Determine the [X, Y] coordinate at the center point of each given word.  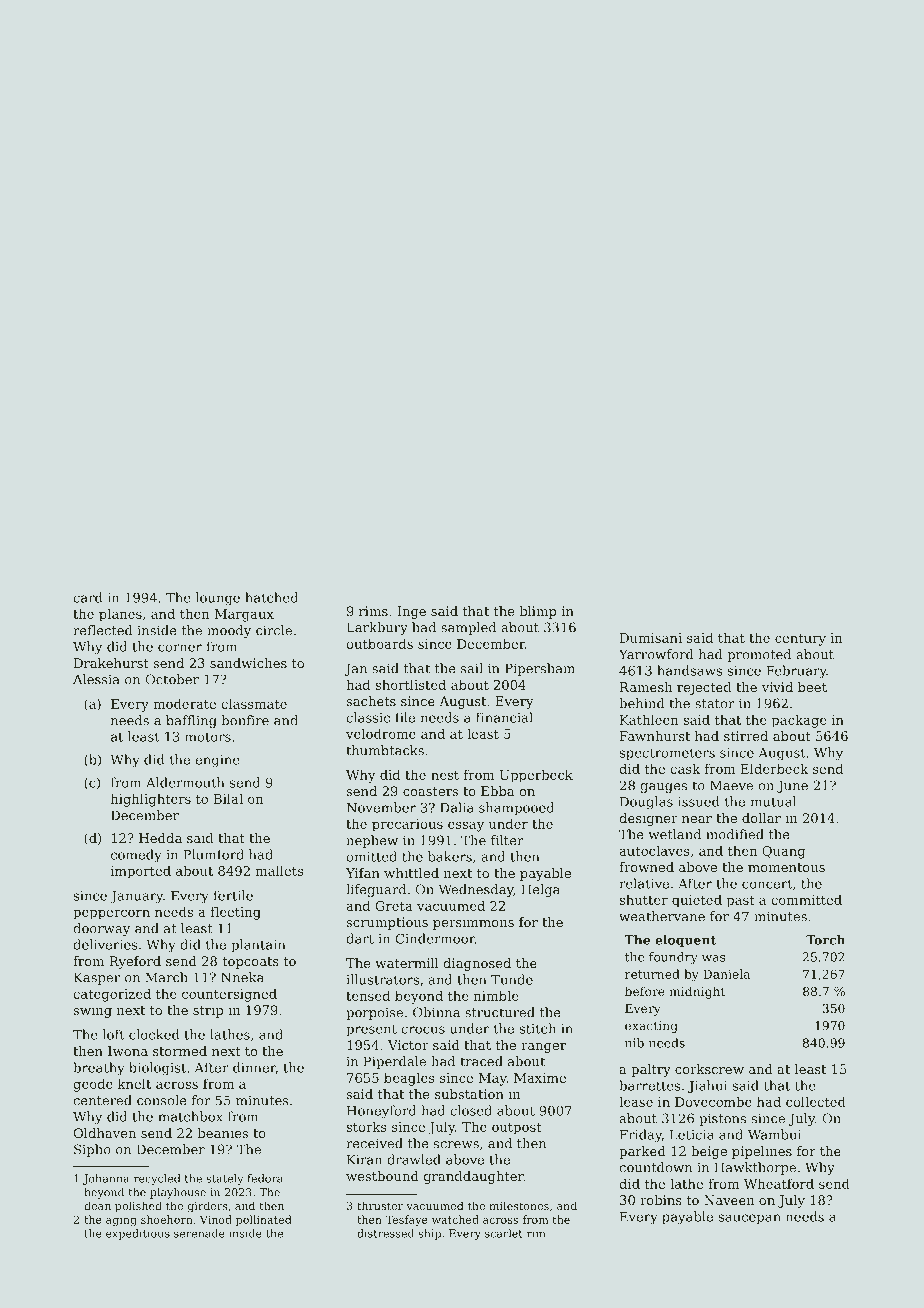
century [800, 640]
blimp [537, 612]
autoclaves [654, 850]
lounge [218, 598]
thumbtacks [385, 750]
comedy [136, 855]
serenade [199, 1233]
